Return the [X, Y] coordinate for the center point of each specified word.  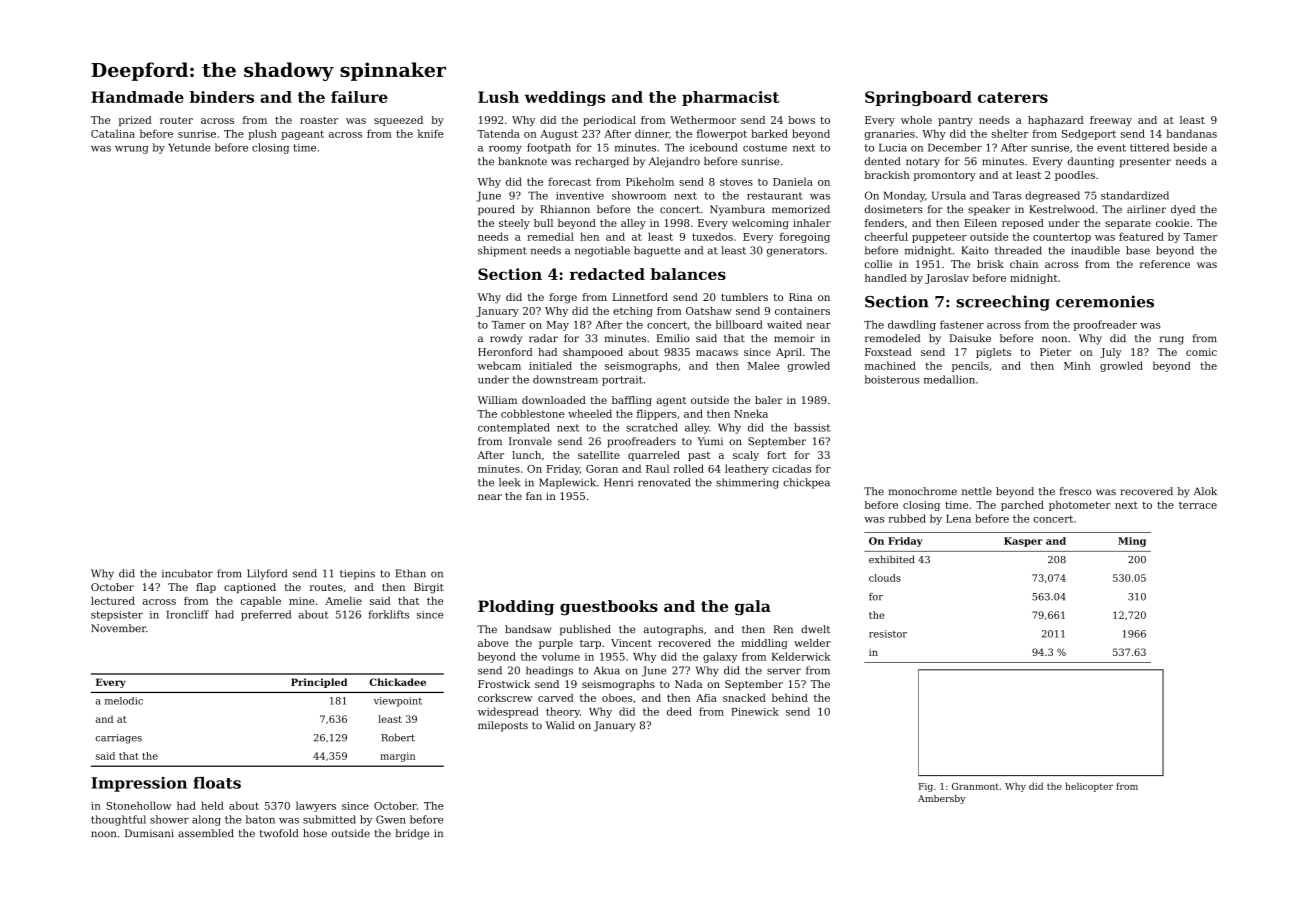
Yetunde [189, 147]
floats [217, 783]
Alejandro [674, 162]
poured [496, 210]
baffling [632, 401]
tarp [590, 644]
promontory [945, 176]
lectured [113, 601]
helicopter [1089, 787]
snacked [744, 698]
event [1111, 148]
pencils [970, 366]
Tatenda [498, 133]
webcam [499, 365]
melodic [124, 701]
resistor [888, 634]
